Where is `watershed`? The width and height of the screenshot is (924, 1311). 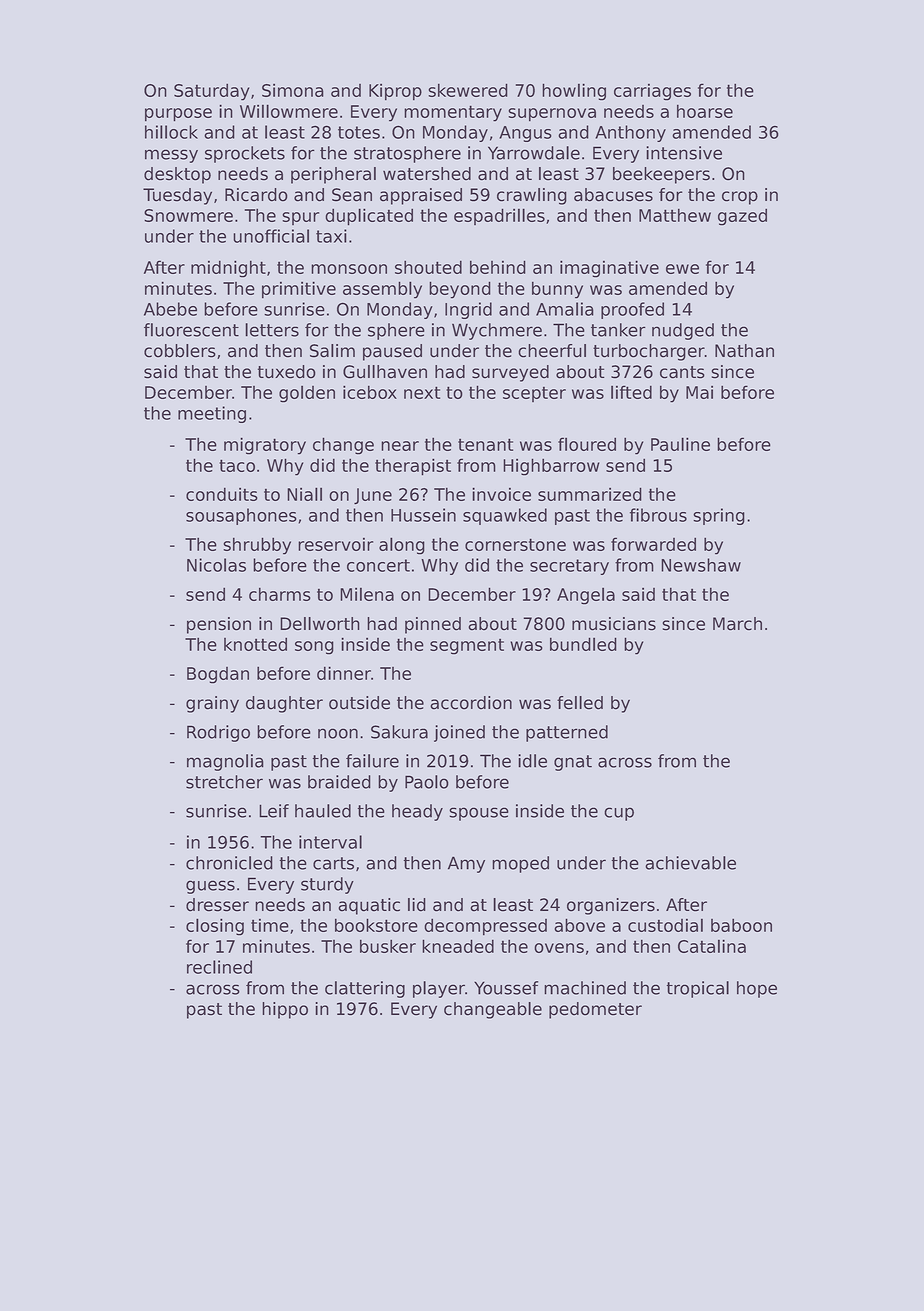
watershed is located at coordinates (427, 174).
